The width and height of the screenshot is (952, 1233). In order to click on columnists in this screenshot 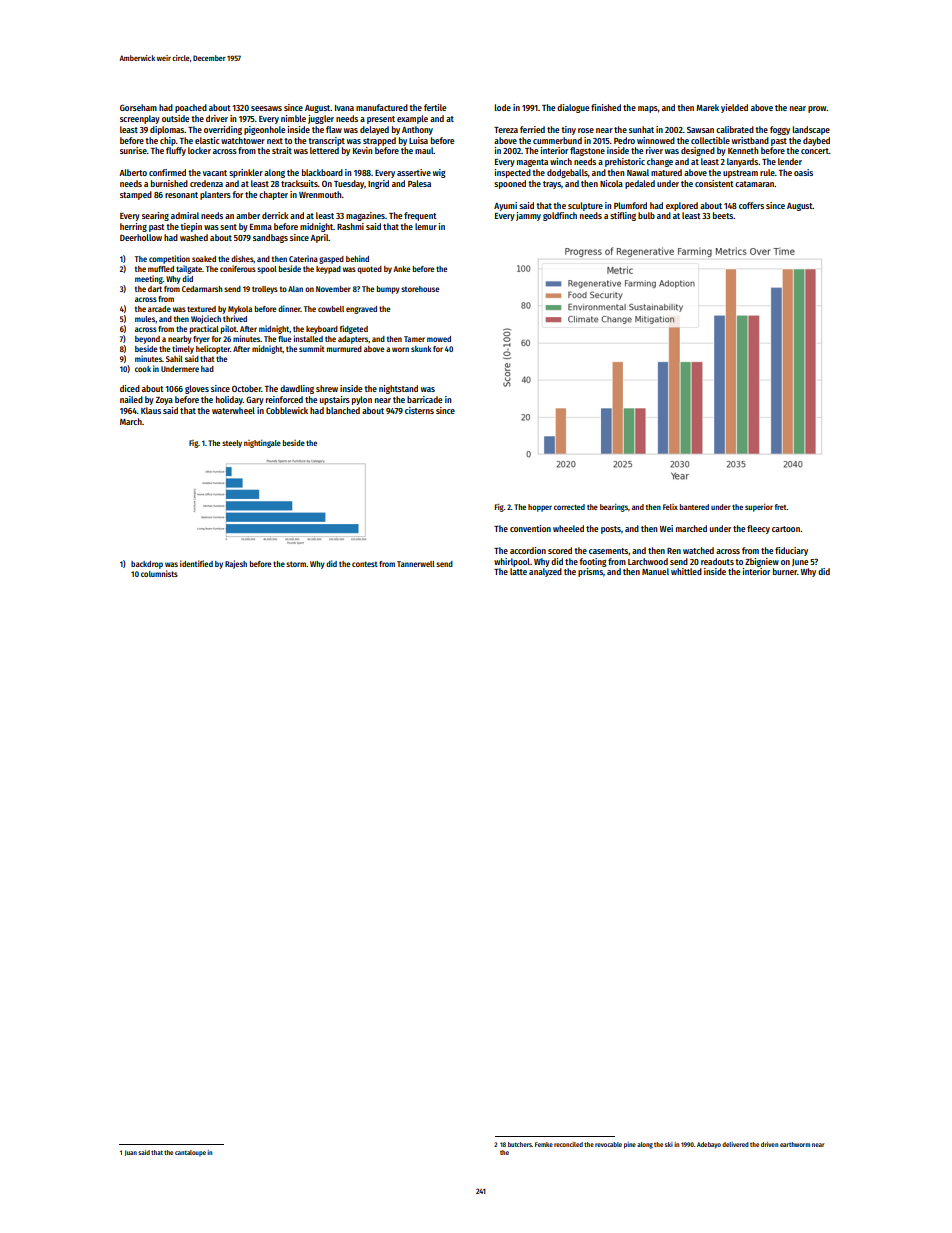, I will do `click(159, 573)`.
